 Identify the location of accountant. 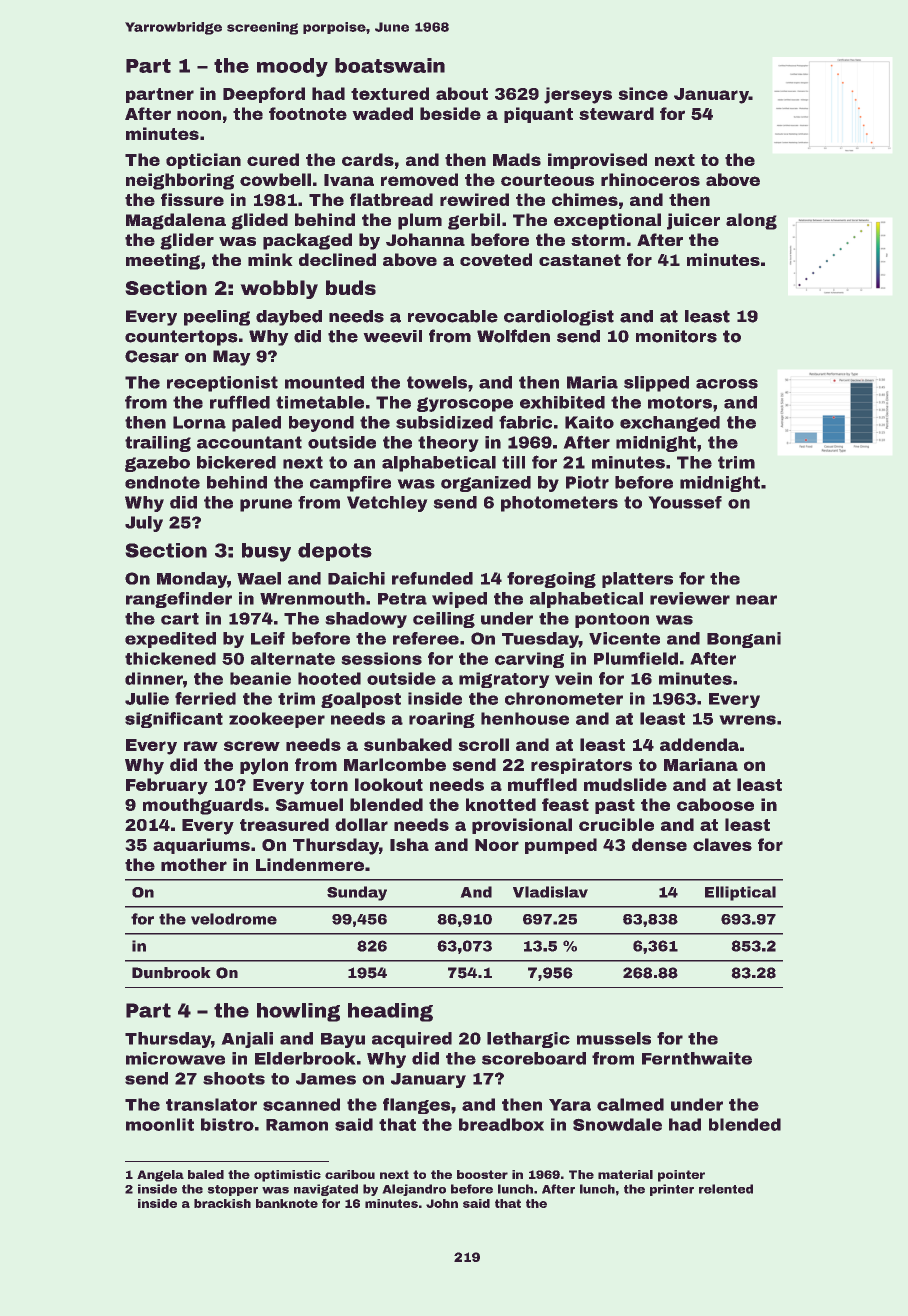
(249, 442).
